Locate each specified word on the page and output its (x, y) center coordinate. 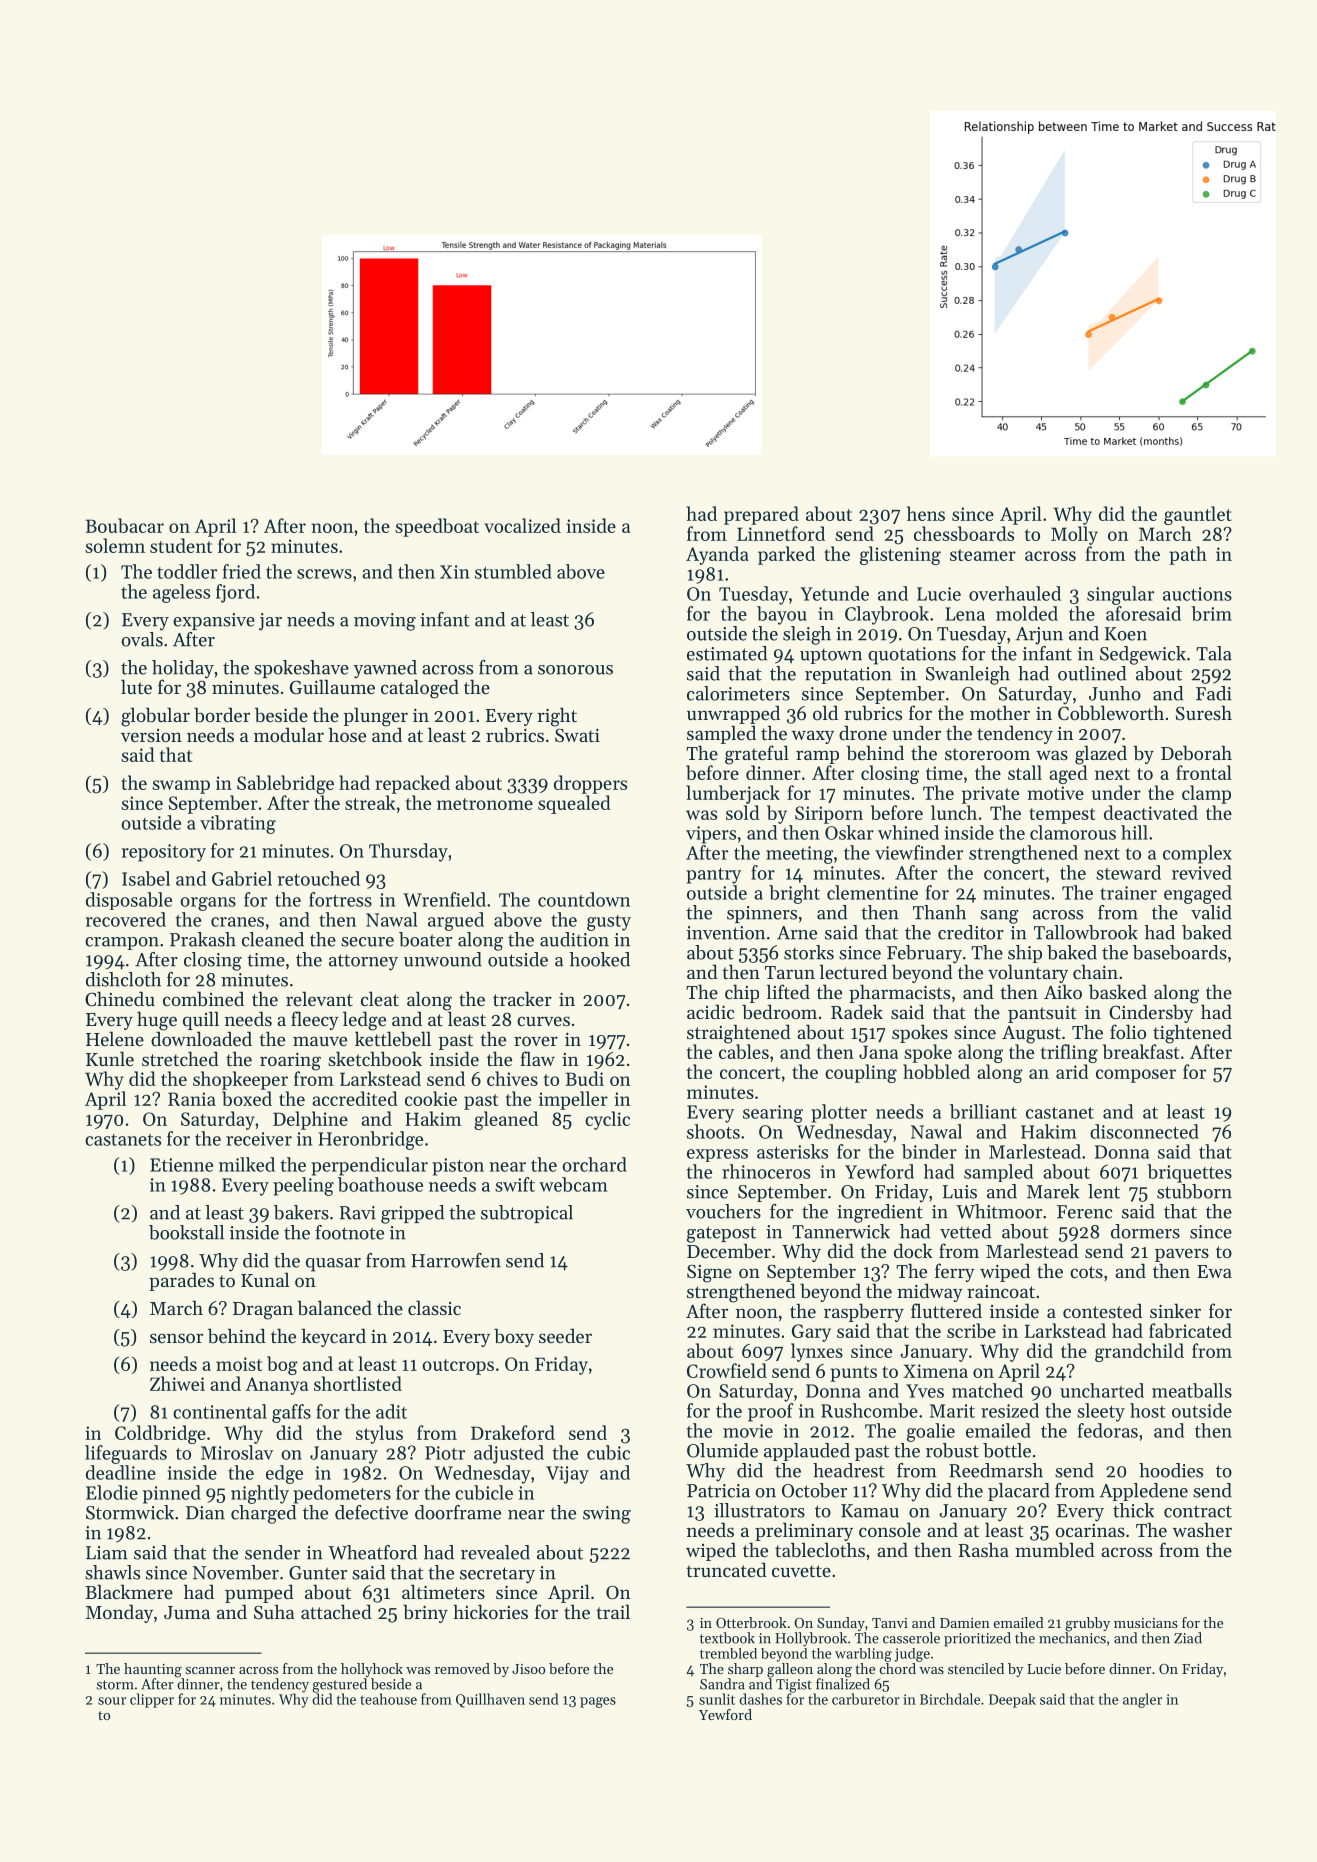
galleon (790, 1670)
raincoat (1001, 1291)
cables (744, 1051)
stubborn (1194, 1191)
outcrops (458, 1367)
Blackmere (129, 1591)
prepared (761, 515)
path (1188, 555)
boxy (514, 1337)
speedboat (437, 527)
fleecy (315, 1020)
